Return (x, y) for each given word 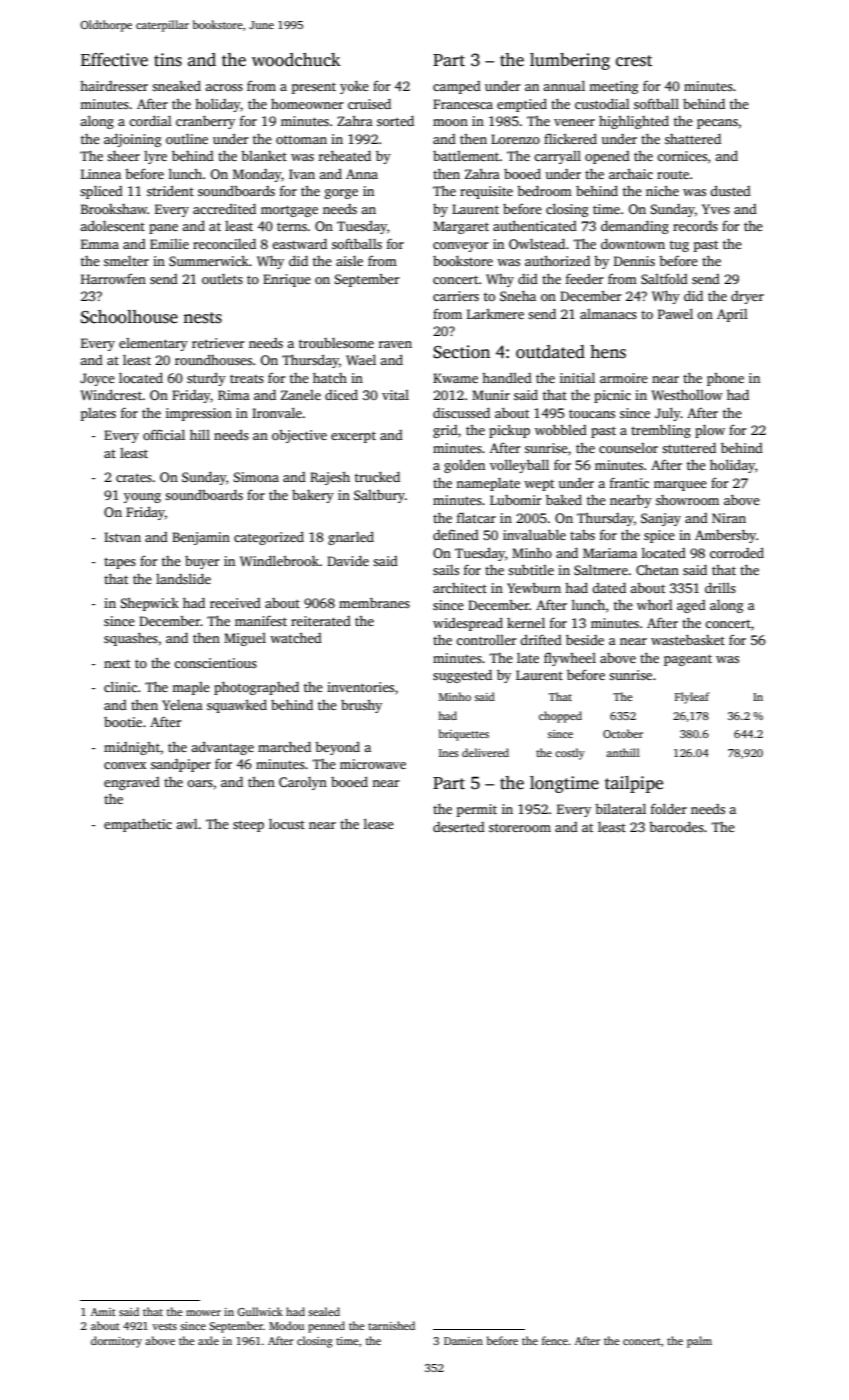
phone (725, 379)
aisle (349, 261)
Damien (463, 1341)
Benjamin (201, 538)
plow (710, 431)
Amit (103, 1312)
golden (464, 466)
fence (555, 1340)
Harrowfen (113, 278)
